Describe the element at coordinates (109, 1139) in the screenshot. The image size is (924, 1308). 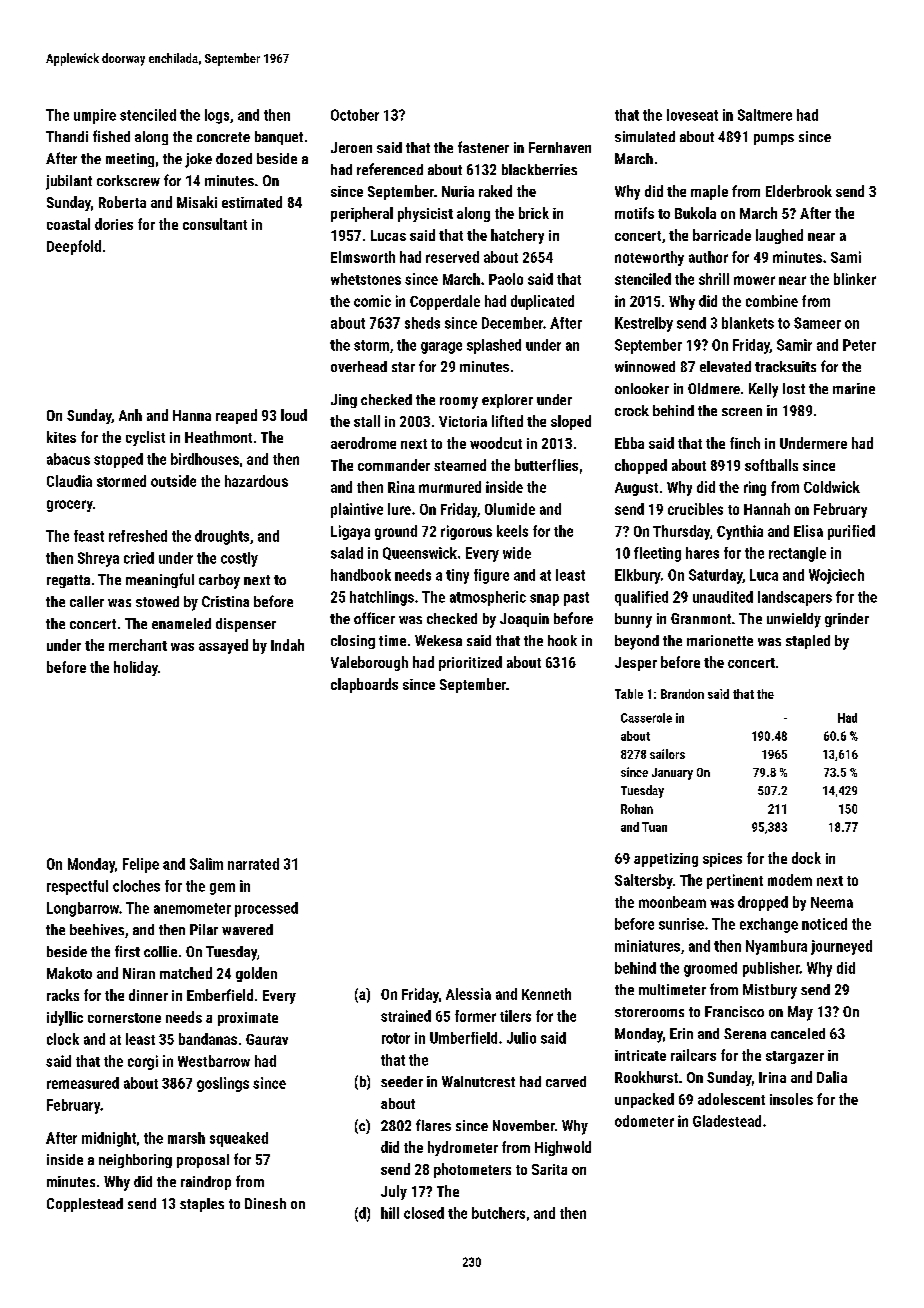
I see `midnight` at that location.
